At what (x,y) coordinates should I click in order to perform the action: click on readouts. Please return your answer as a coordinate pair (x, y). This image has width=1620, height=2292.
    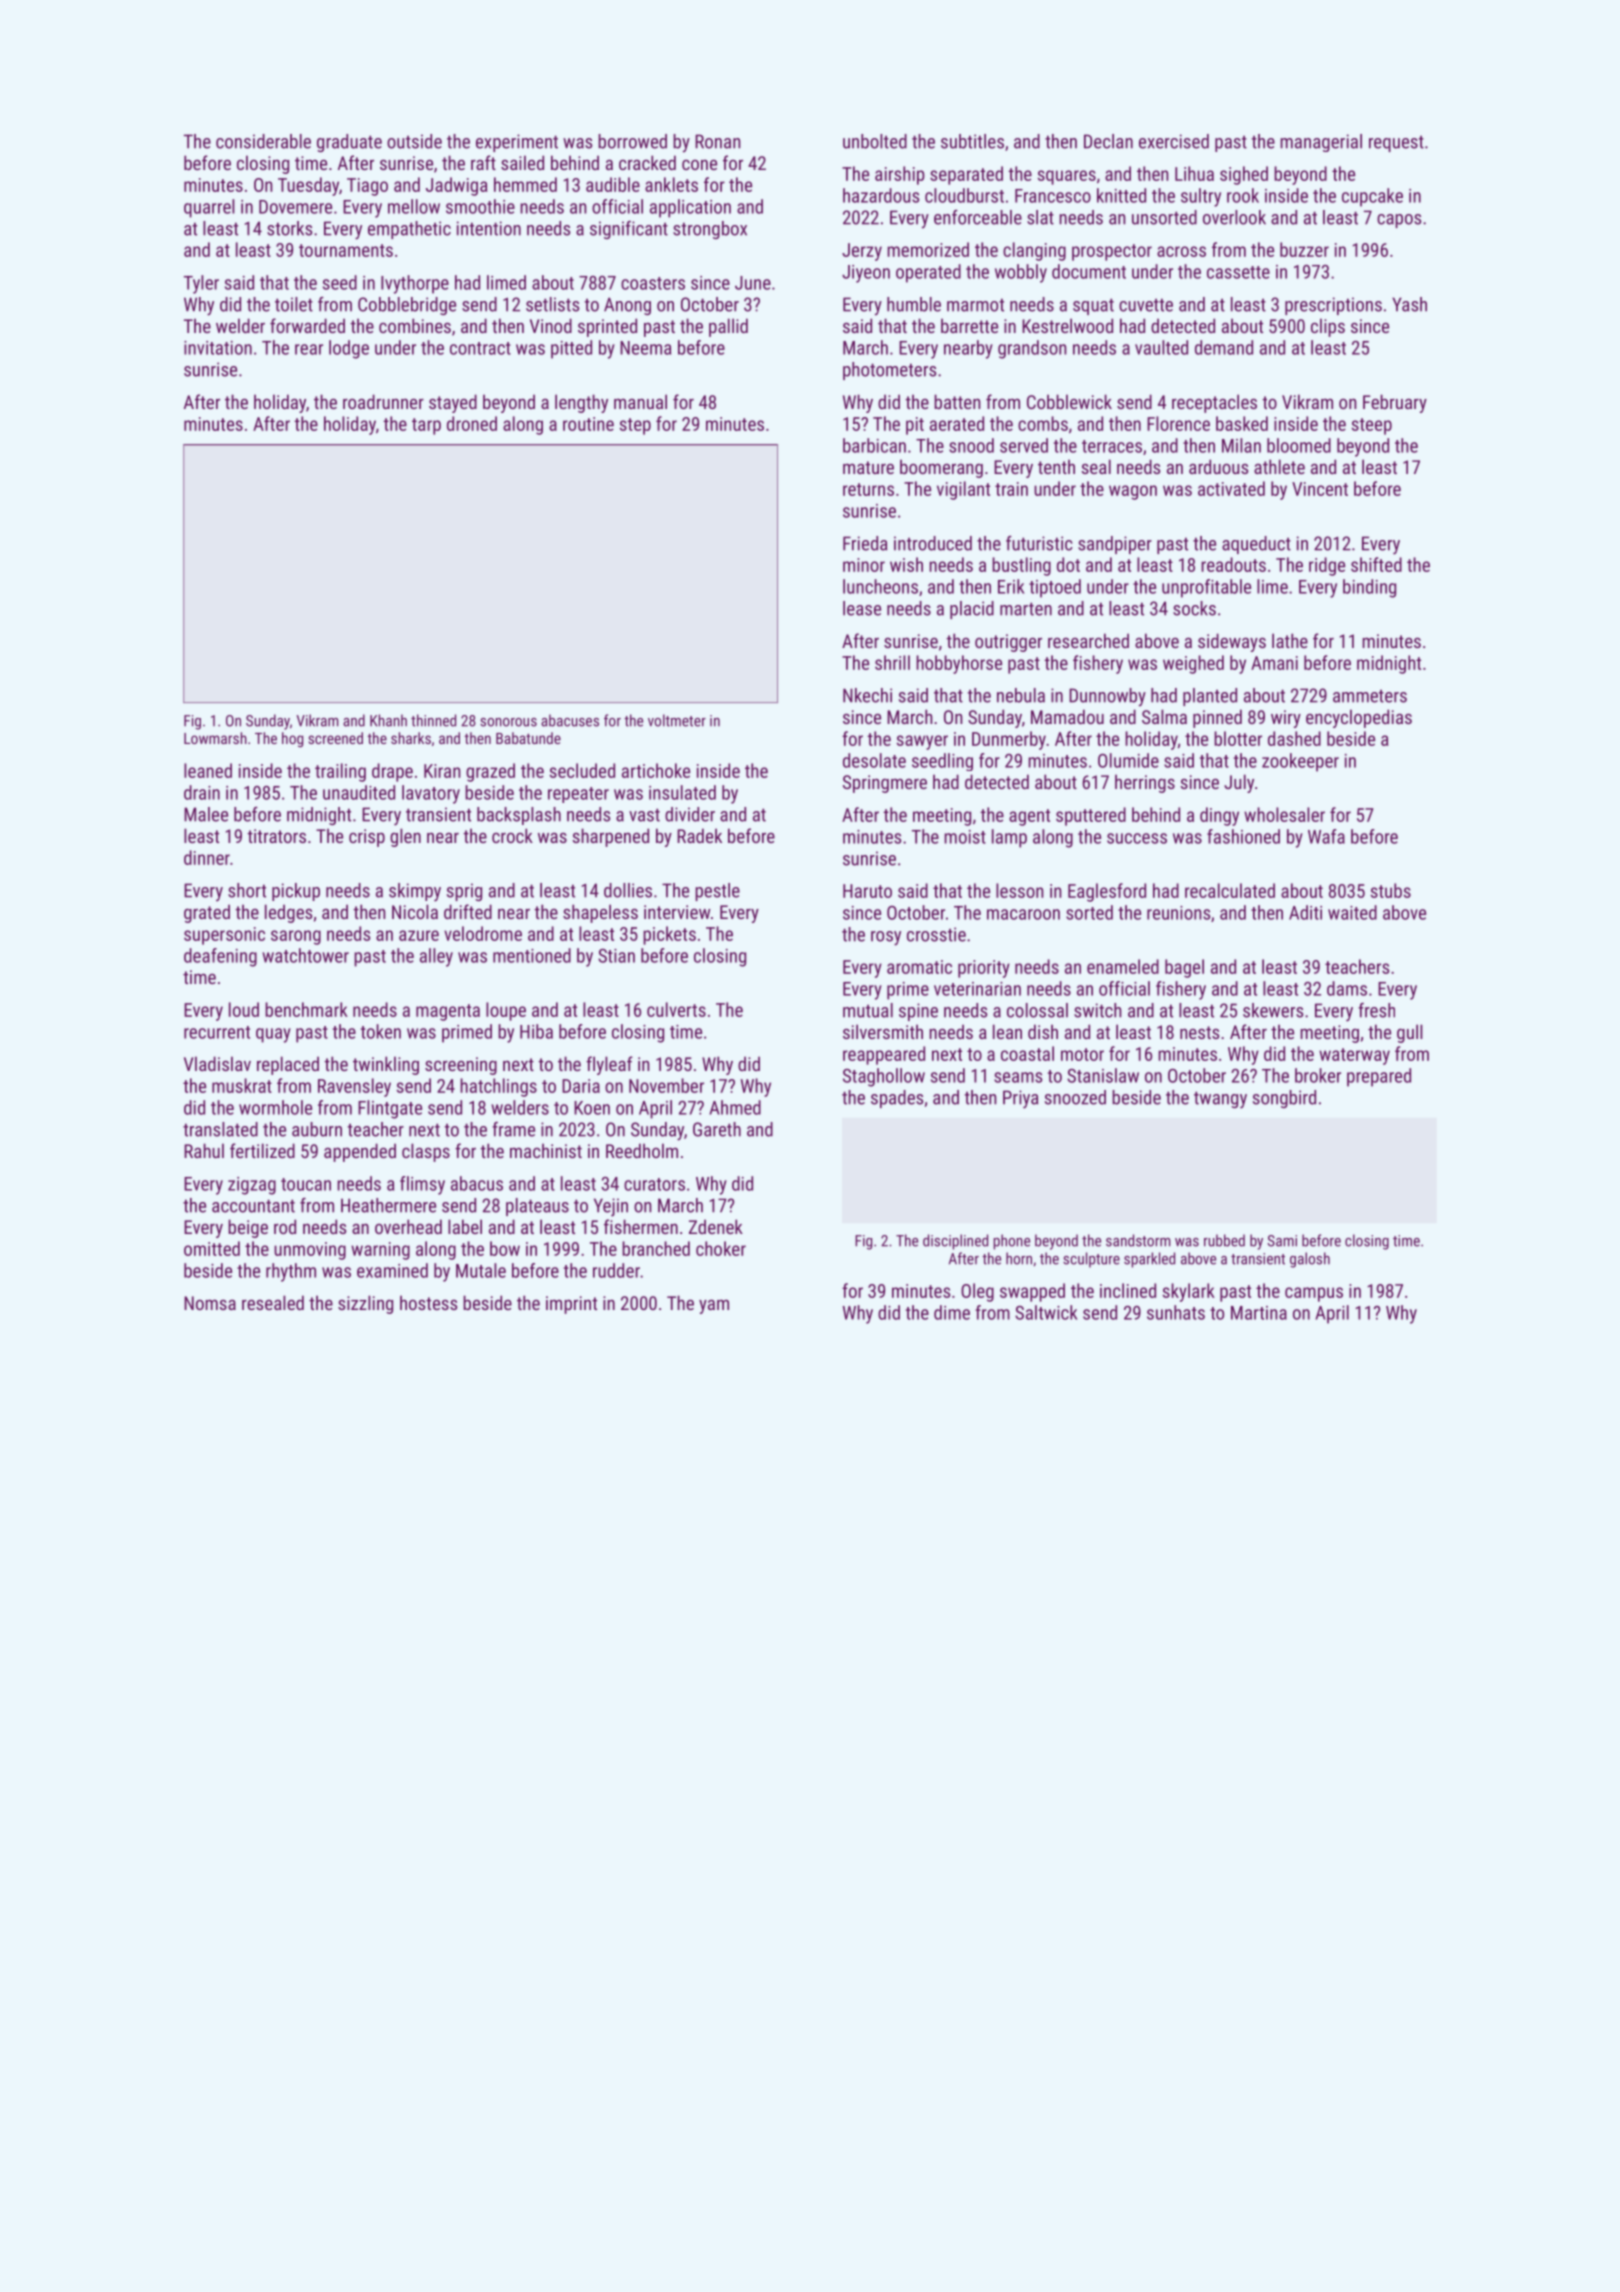
    Looking at the image, I should click on (1233, 564).
